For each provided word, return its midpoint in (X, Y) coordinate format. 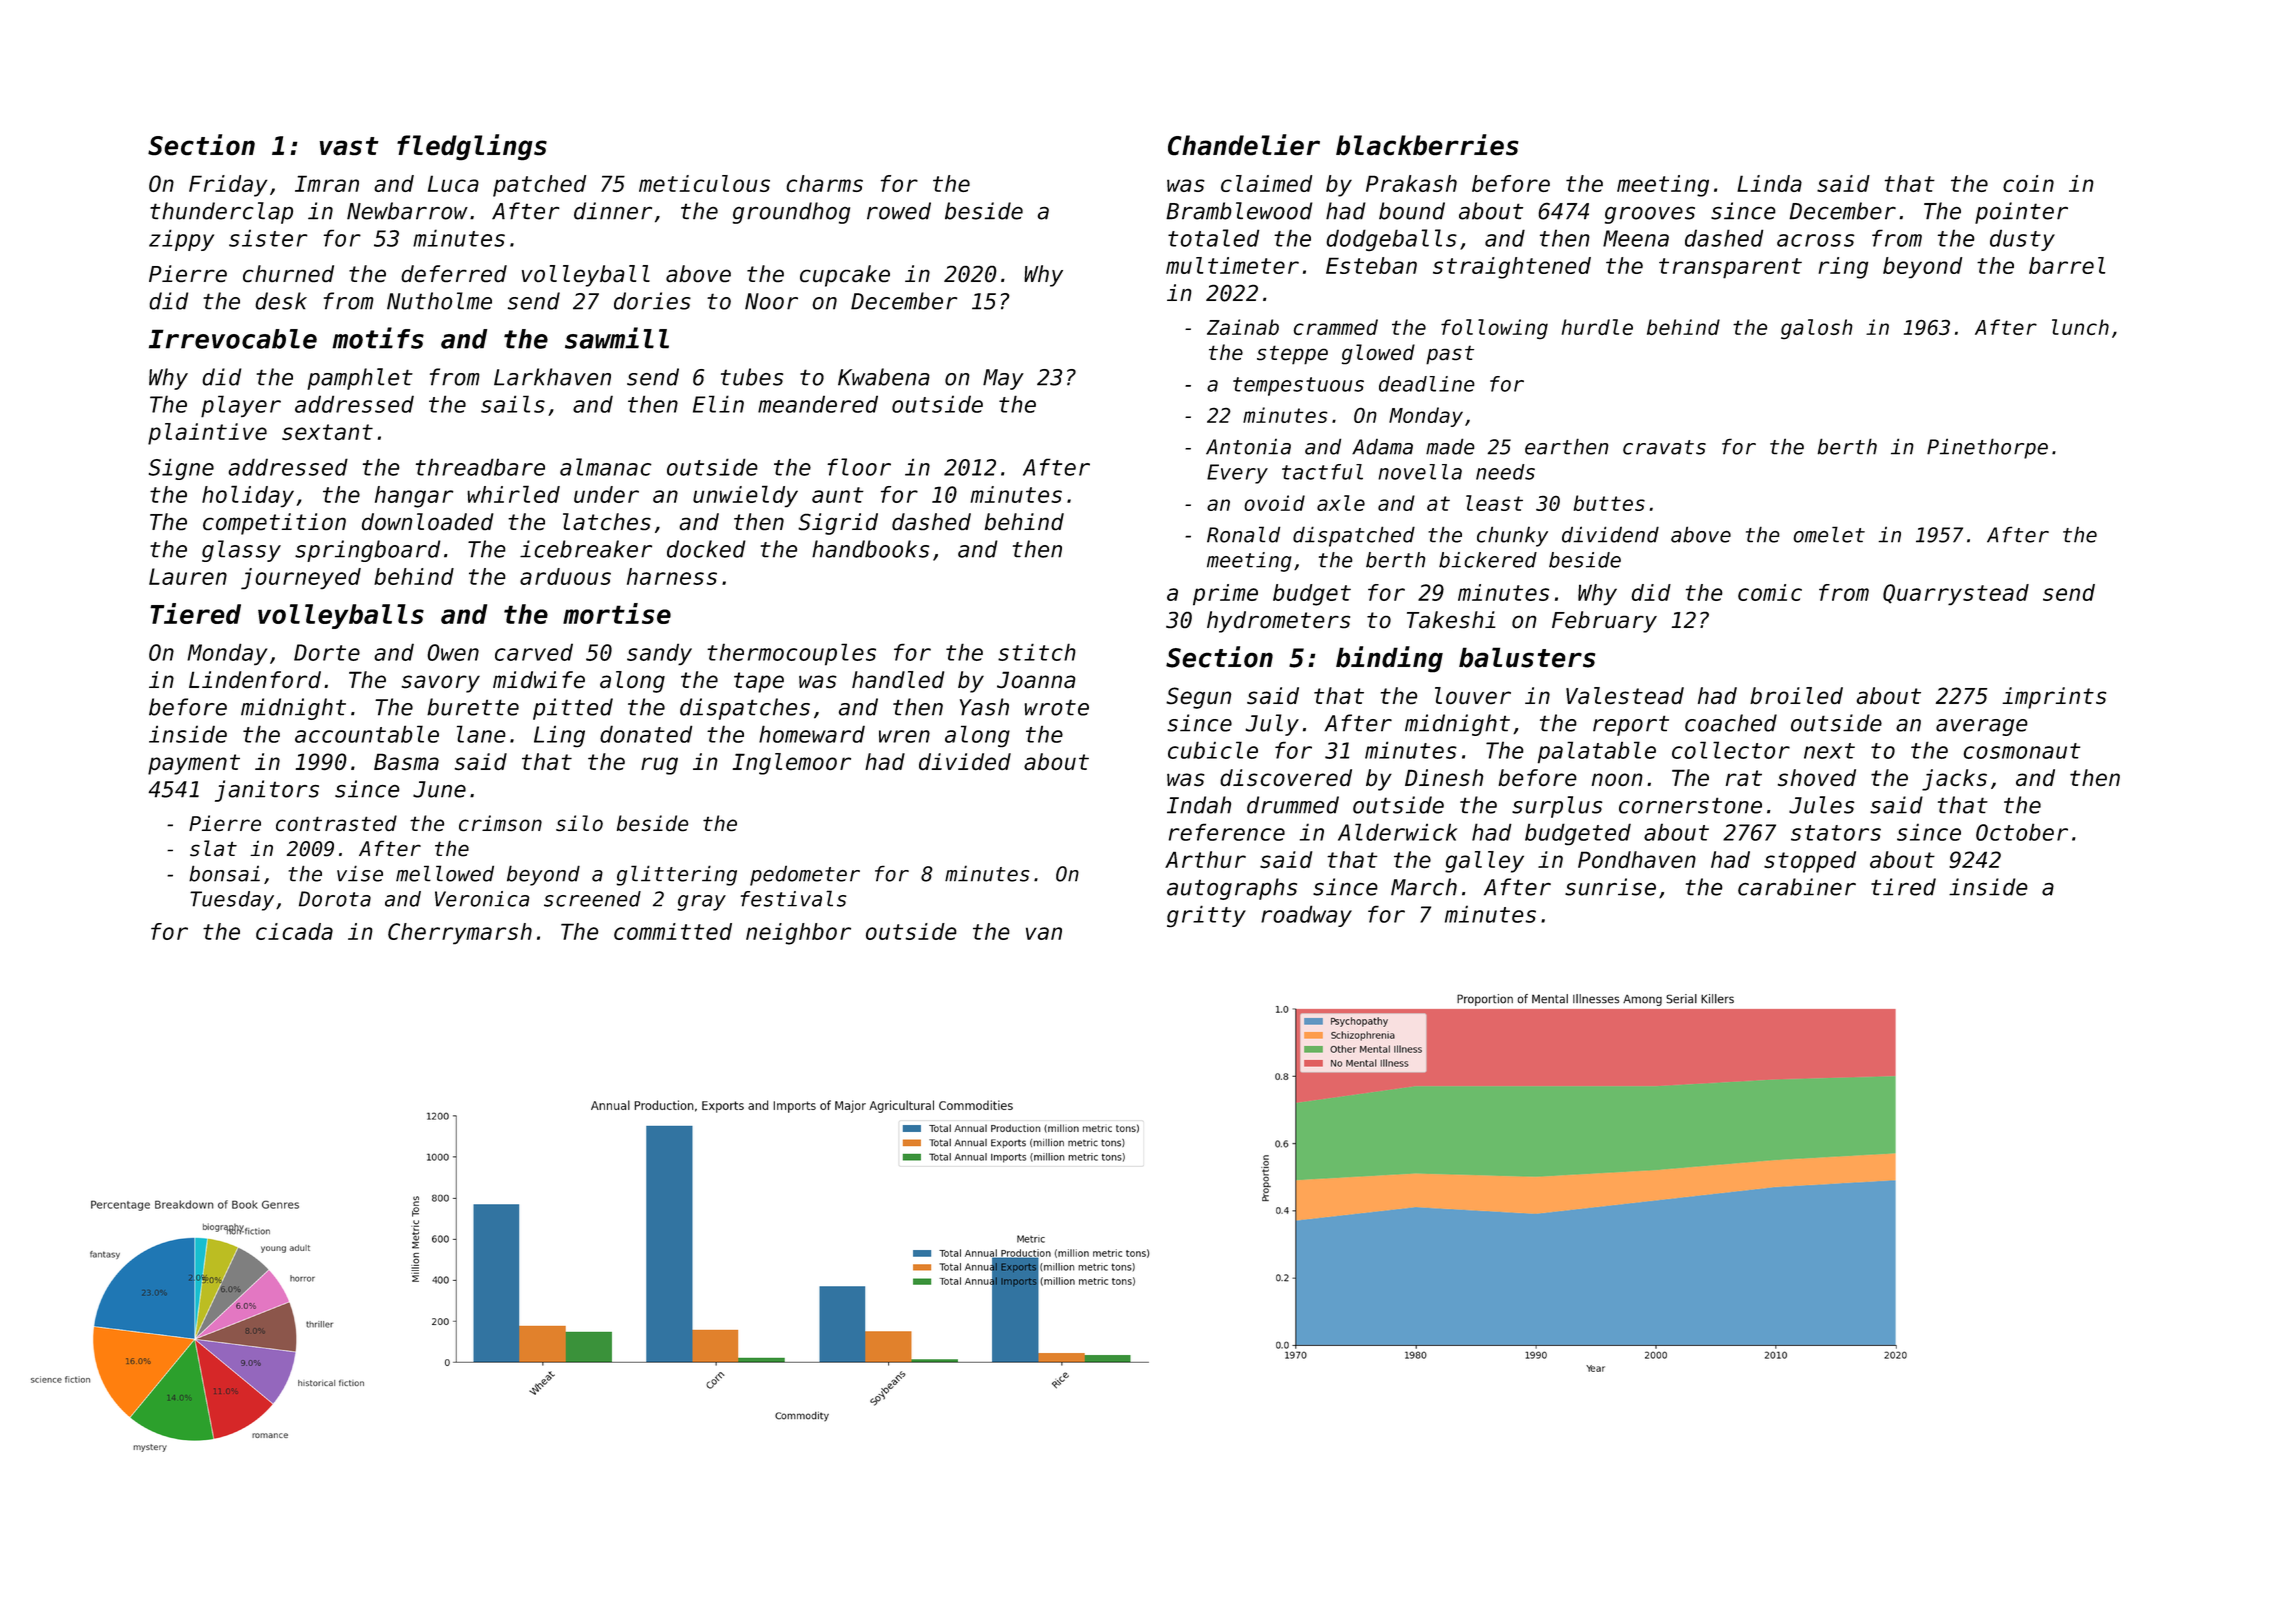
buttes (1609, 503)
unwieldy (745, 496)
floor (859, 467)
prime (1225, 595)
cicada (294, 931)
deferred (454, 273)
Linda (1769, 183)
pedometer (805, 875)
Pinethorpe (1987, 448)
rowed (899, 211)
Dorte (327, 652)
